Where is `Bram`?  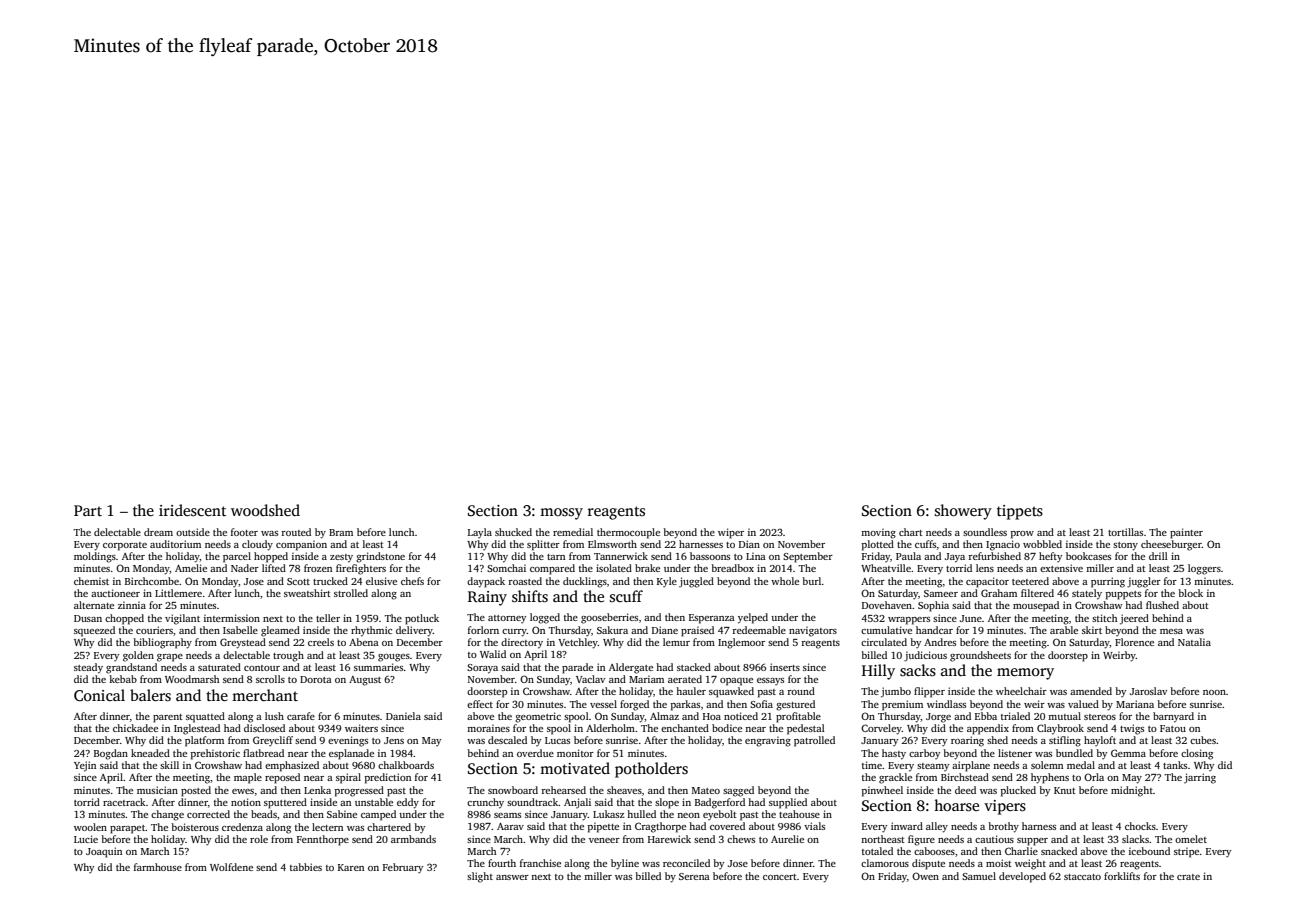
Bram is located at coordinates (341, 532).
